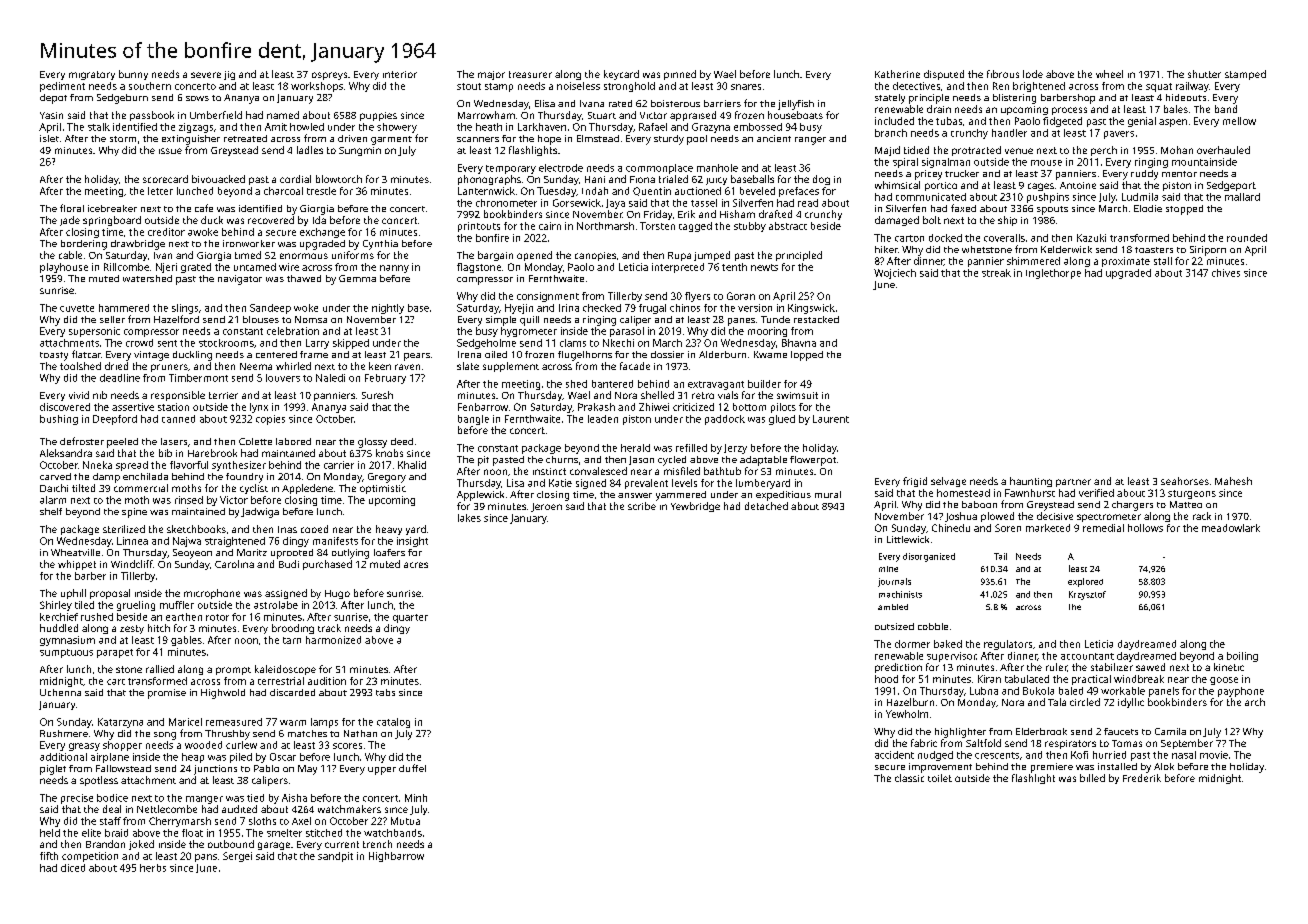  What do you see at coordinates (310, 150) in the screenshot?
I see `ladles` at bounding box center [310, 150].
